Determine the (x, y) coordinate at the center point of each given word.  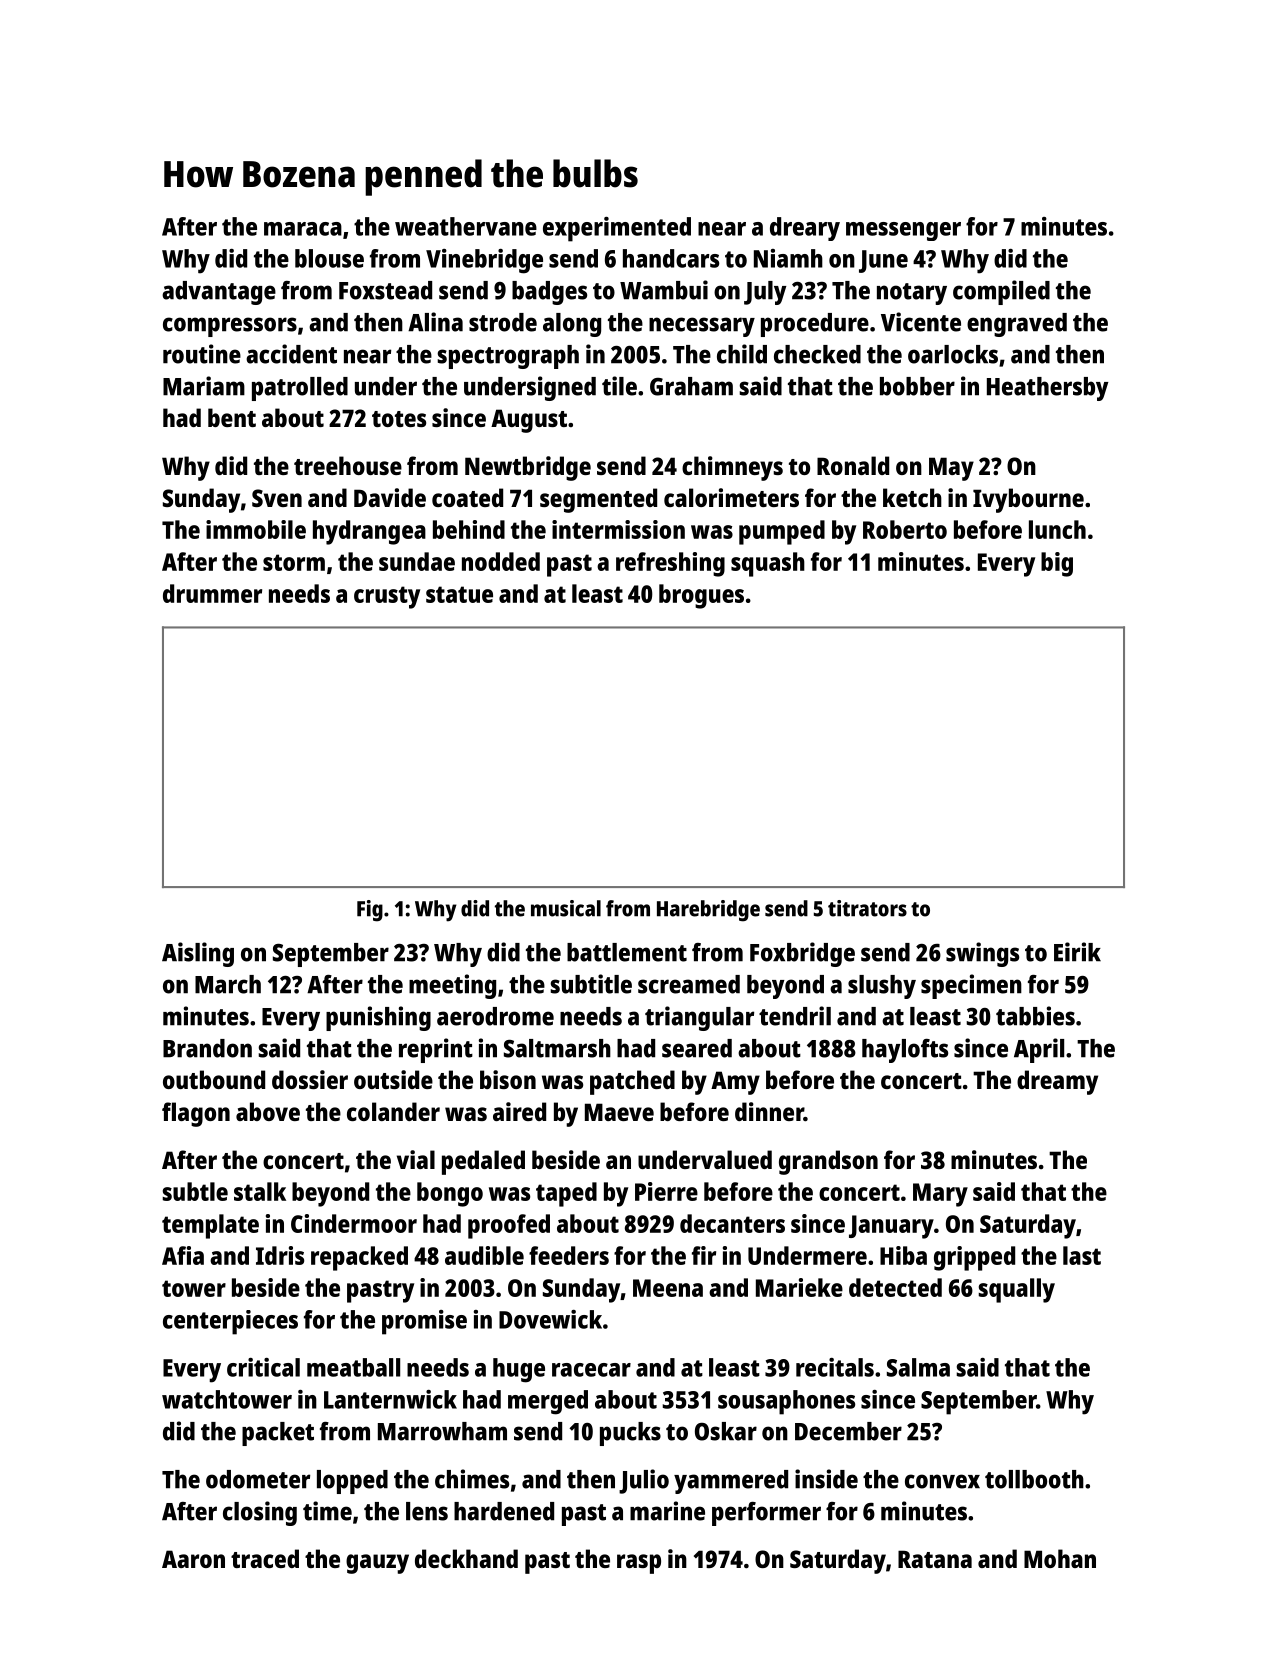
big (1057, 564)
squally (1016, 1290)
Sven (277, 498)
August (529, 421)
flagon (196, 1114)
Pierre (666, 1191)
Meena (668, 1288)
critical (263, 1367)
